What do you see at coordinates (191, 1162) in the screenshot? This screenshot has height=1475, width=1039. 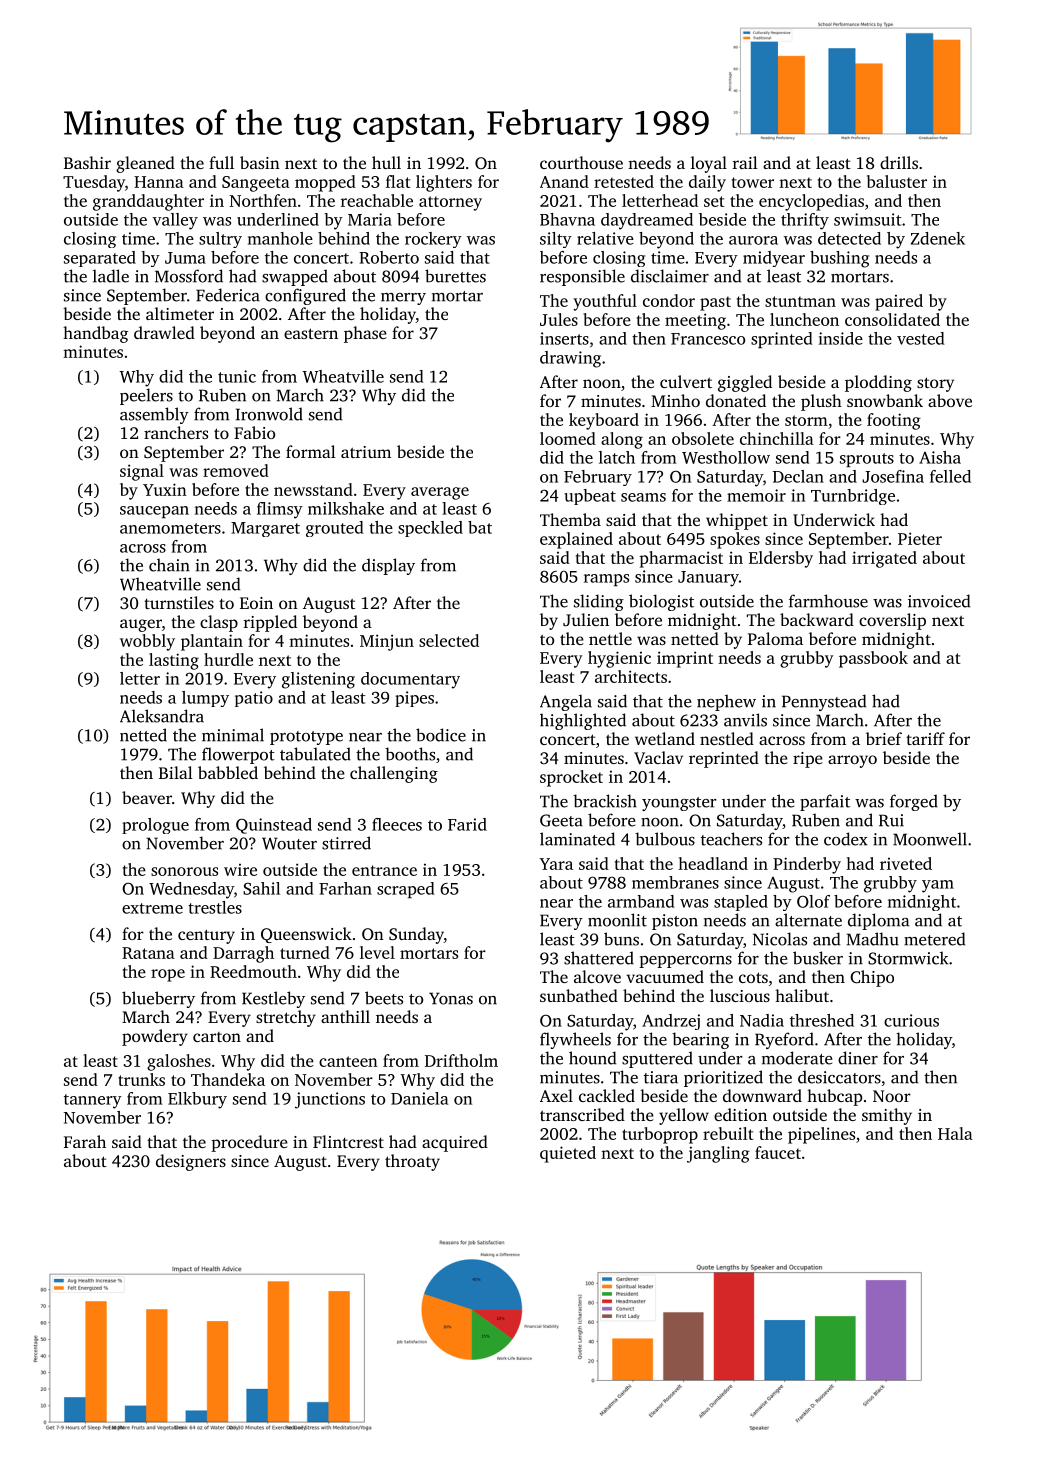 I see `designers` at bounding box center [191, 1162].
